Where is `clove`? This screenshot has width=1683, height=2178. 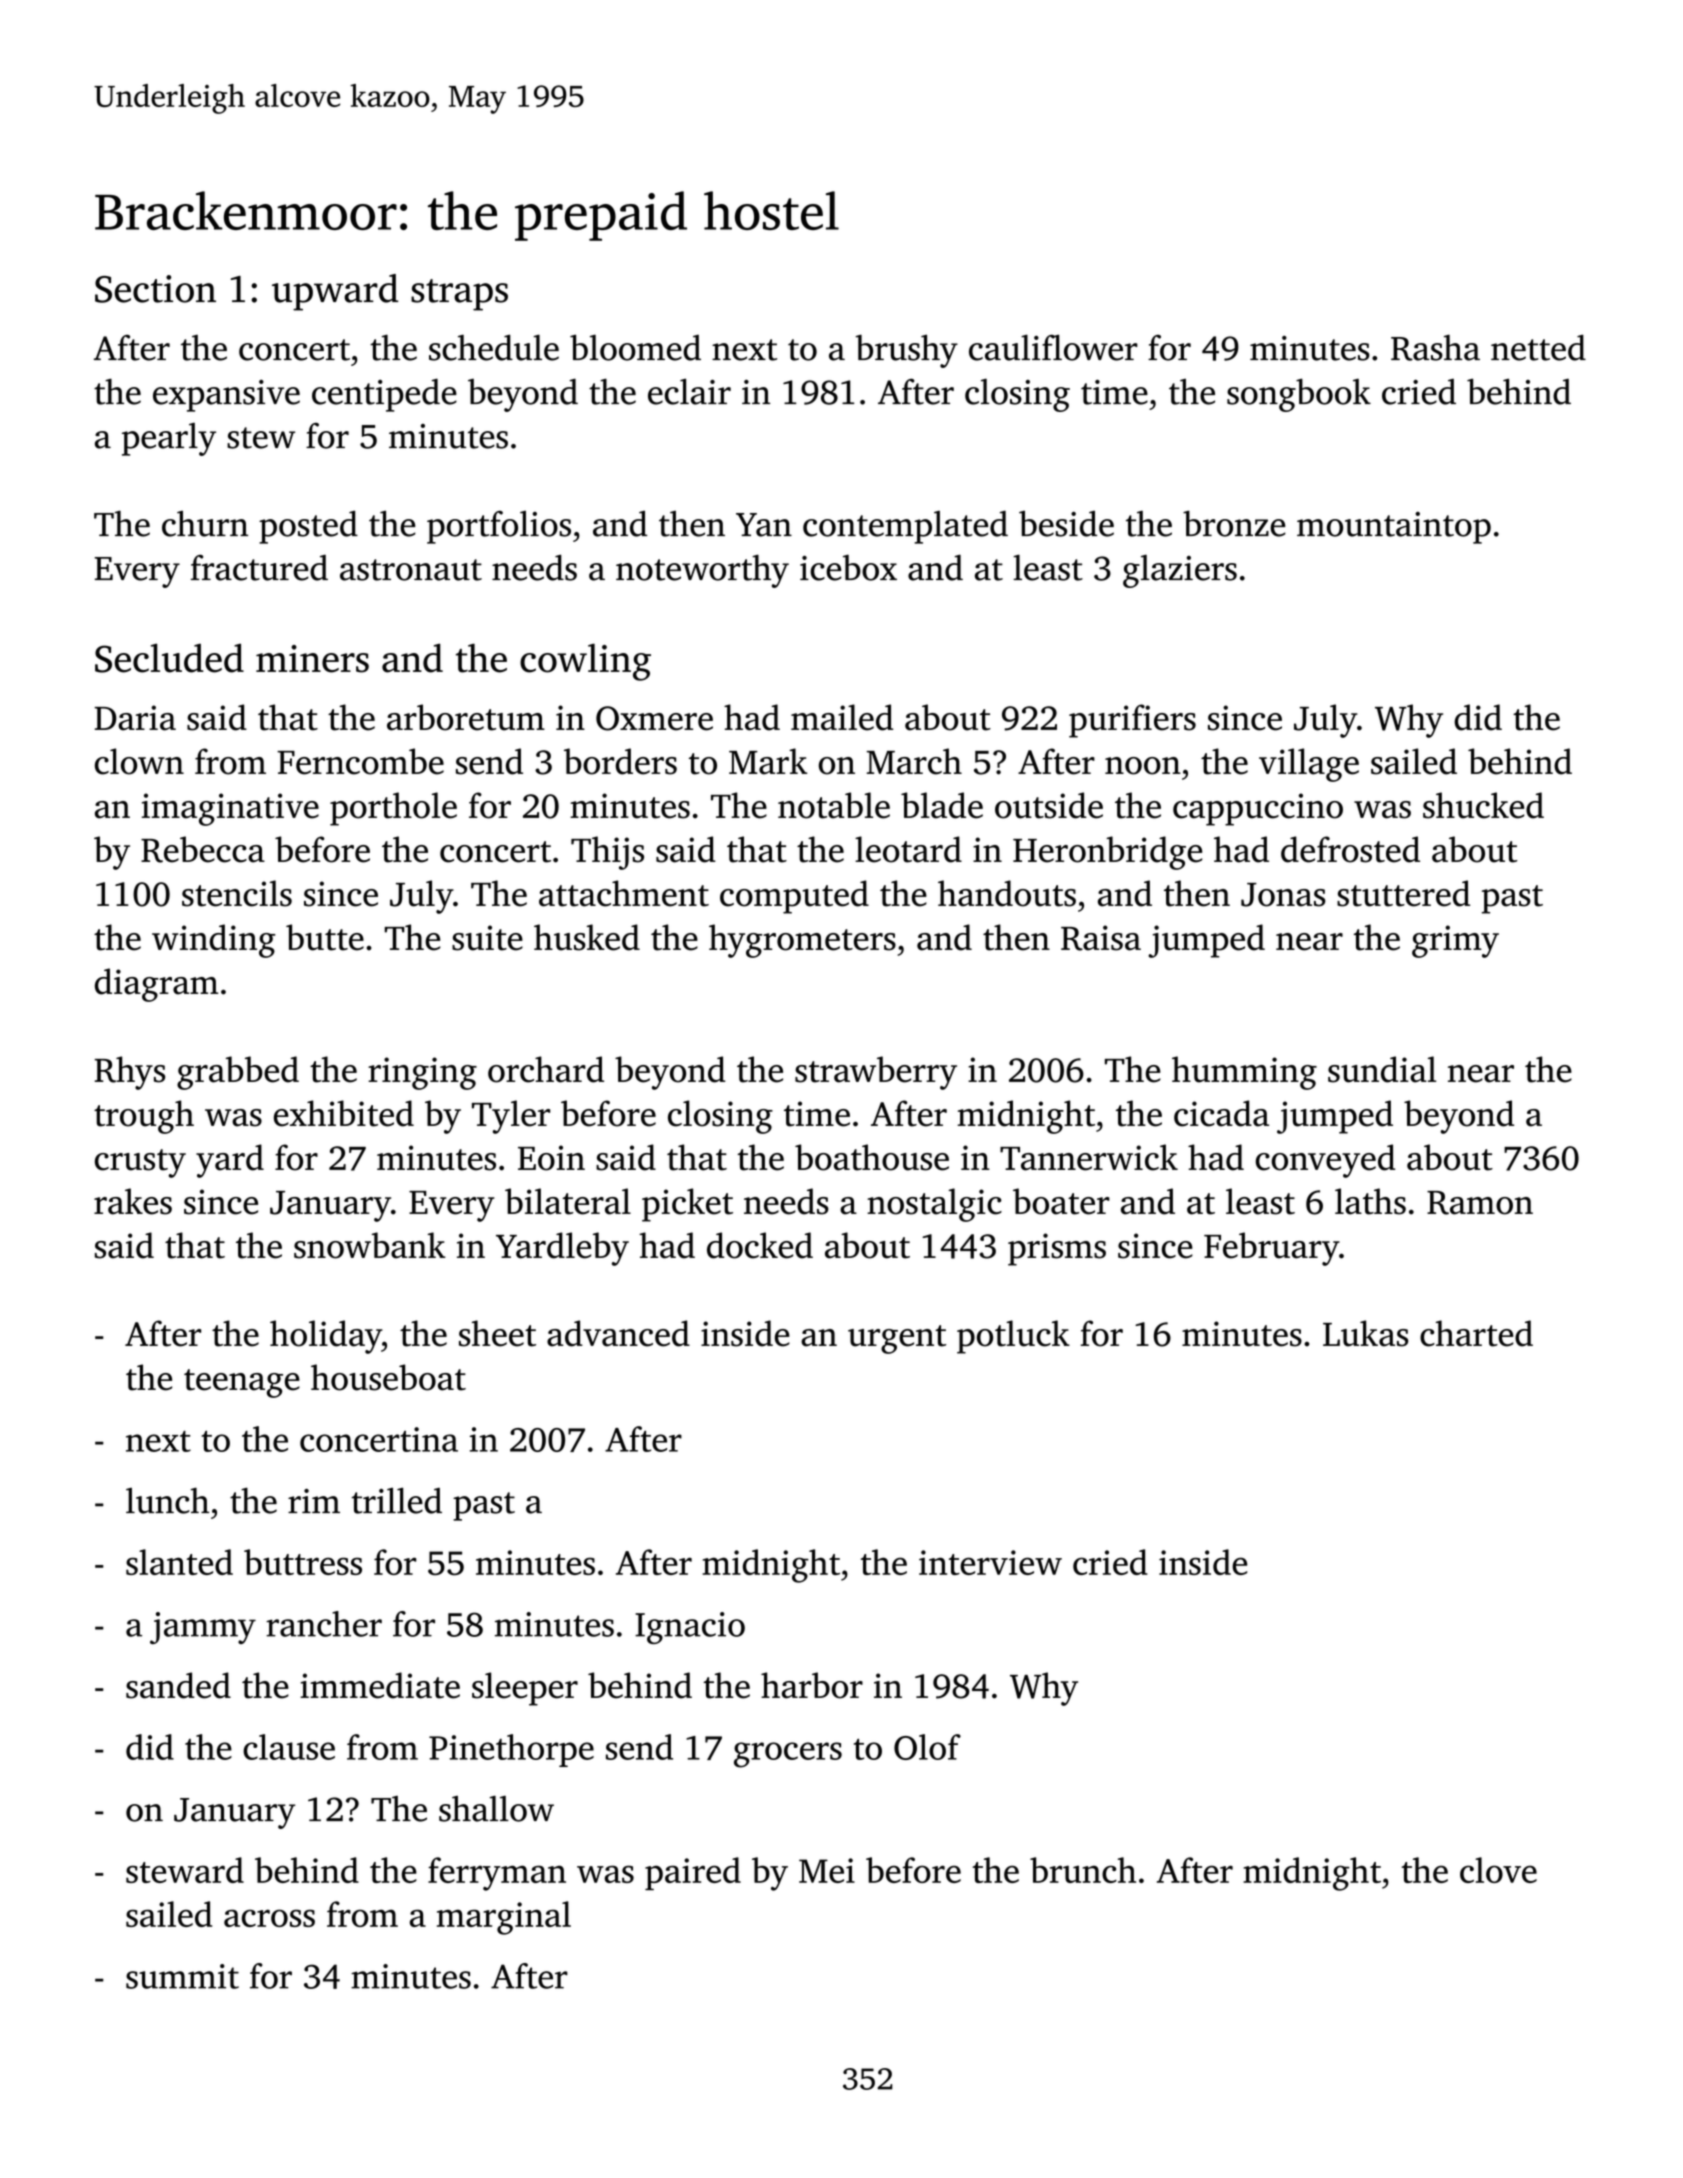
clove is located at coordinates (1498, 1870).
